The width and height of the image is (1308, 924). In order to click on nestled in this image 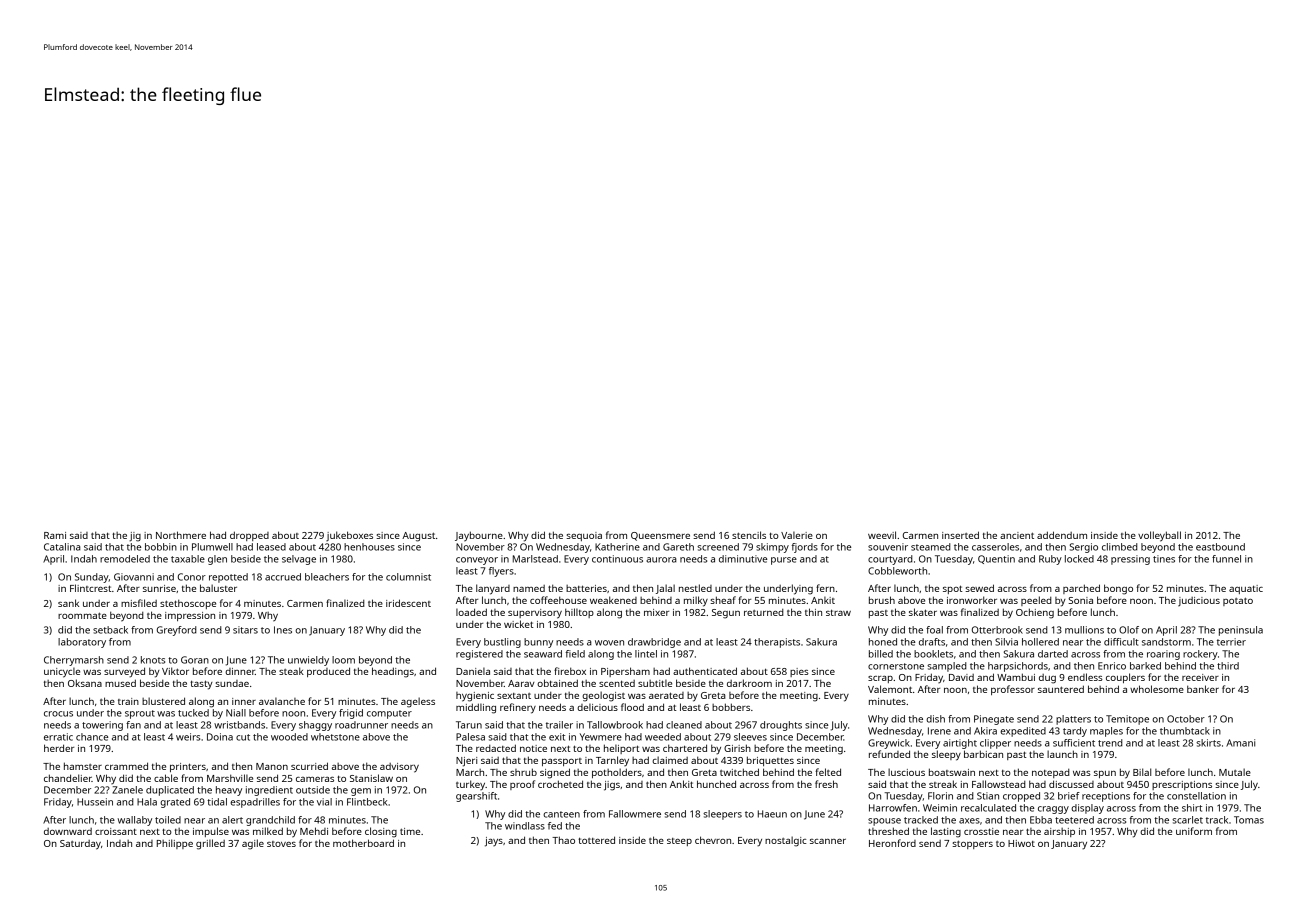, I will do `click(695, 588)`.
